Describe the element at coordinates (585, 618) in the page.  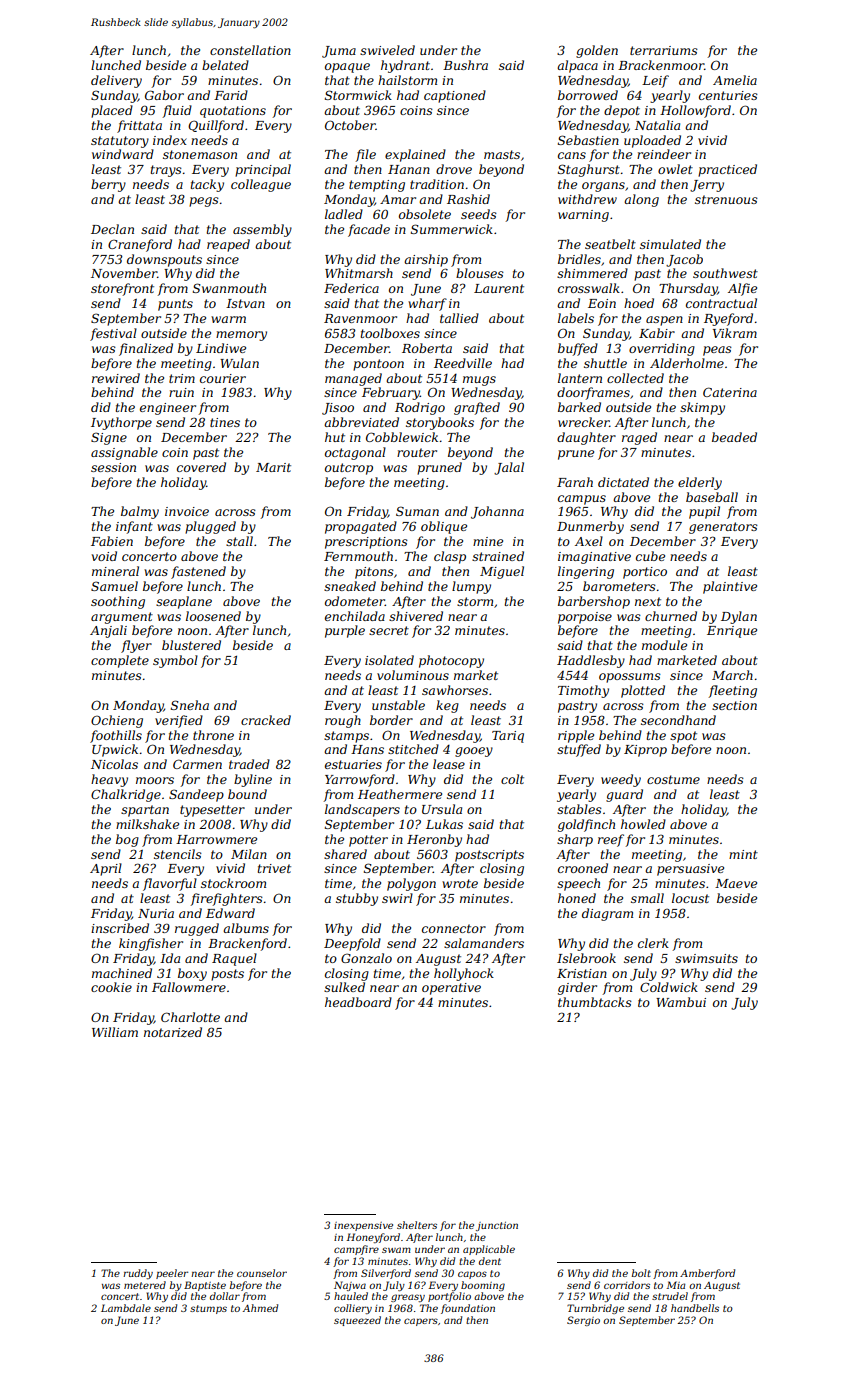
I see `porpoise` at that location.
